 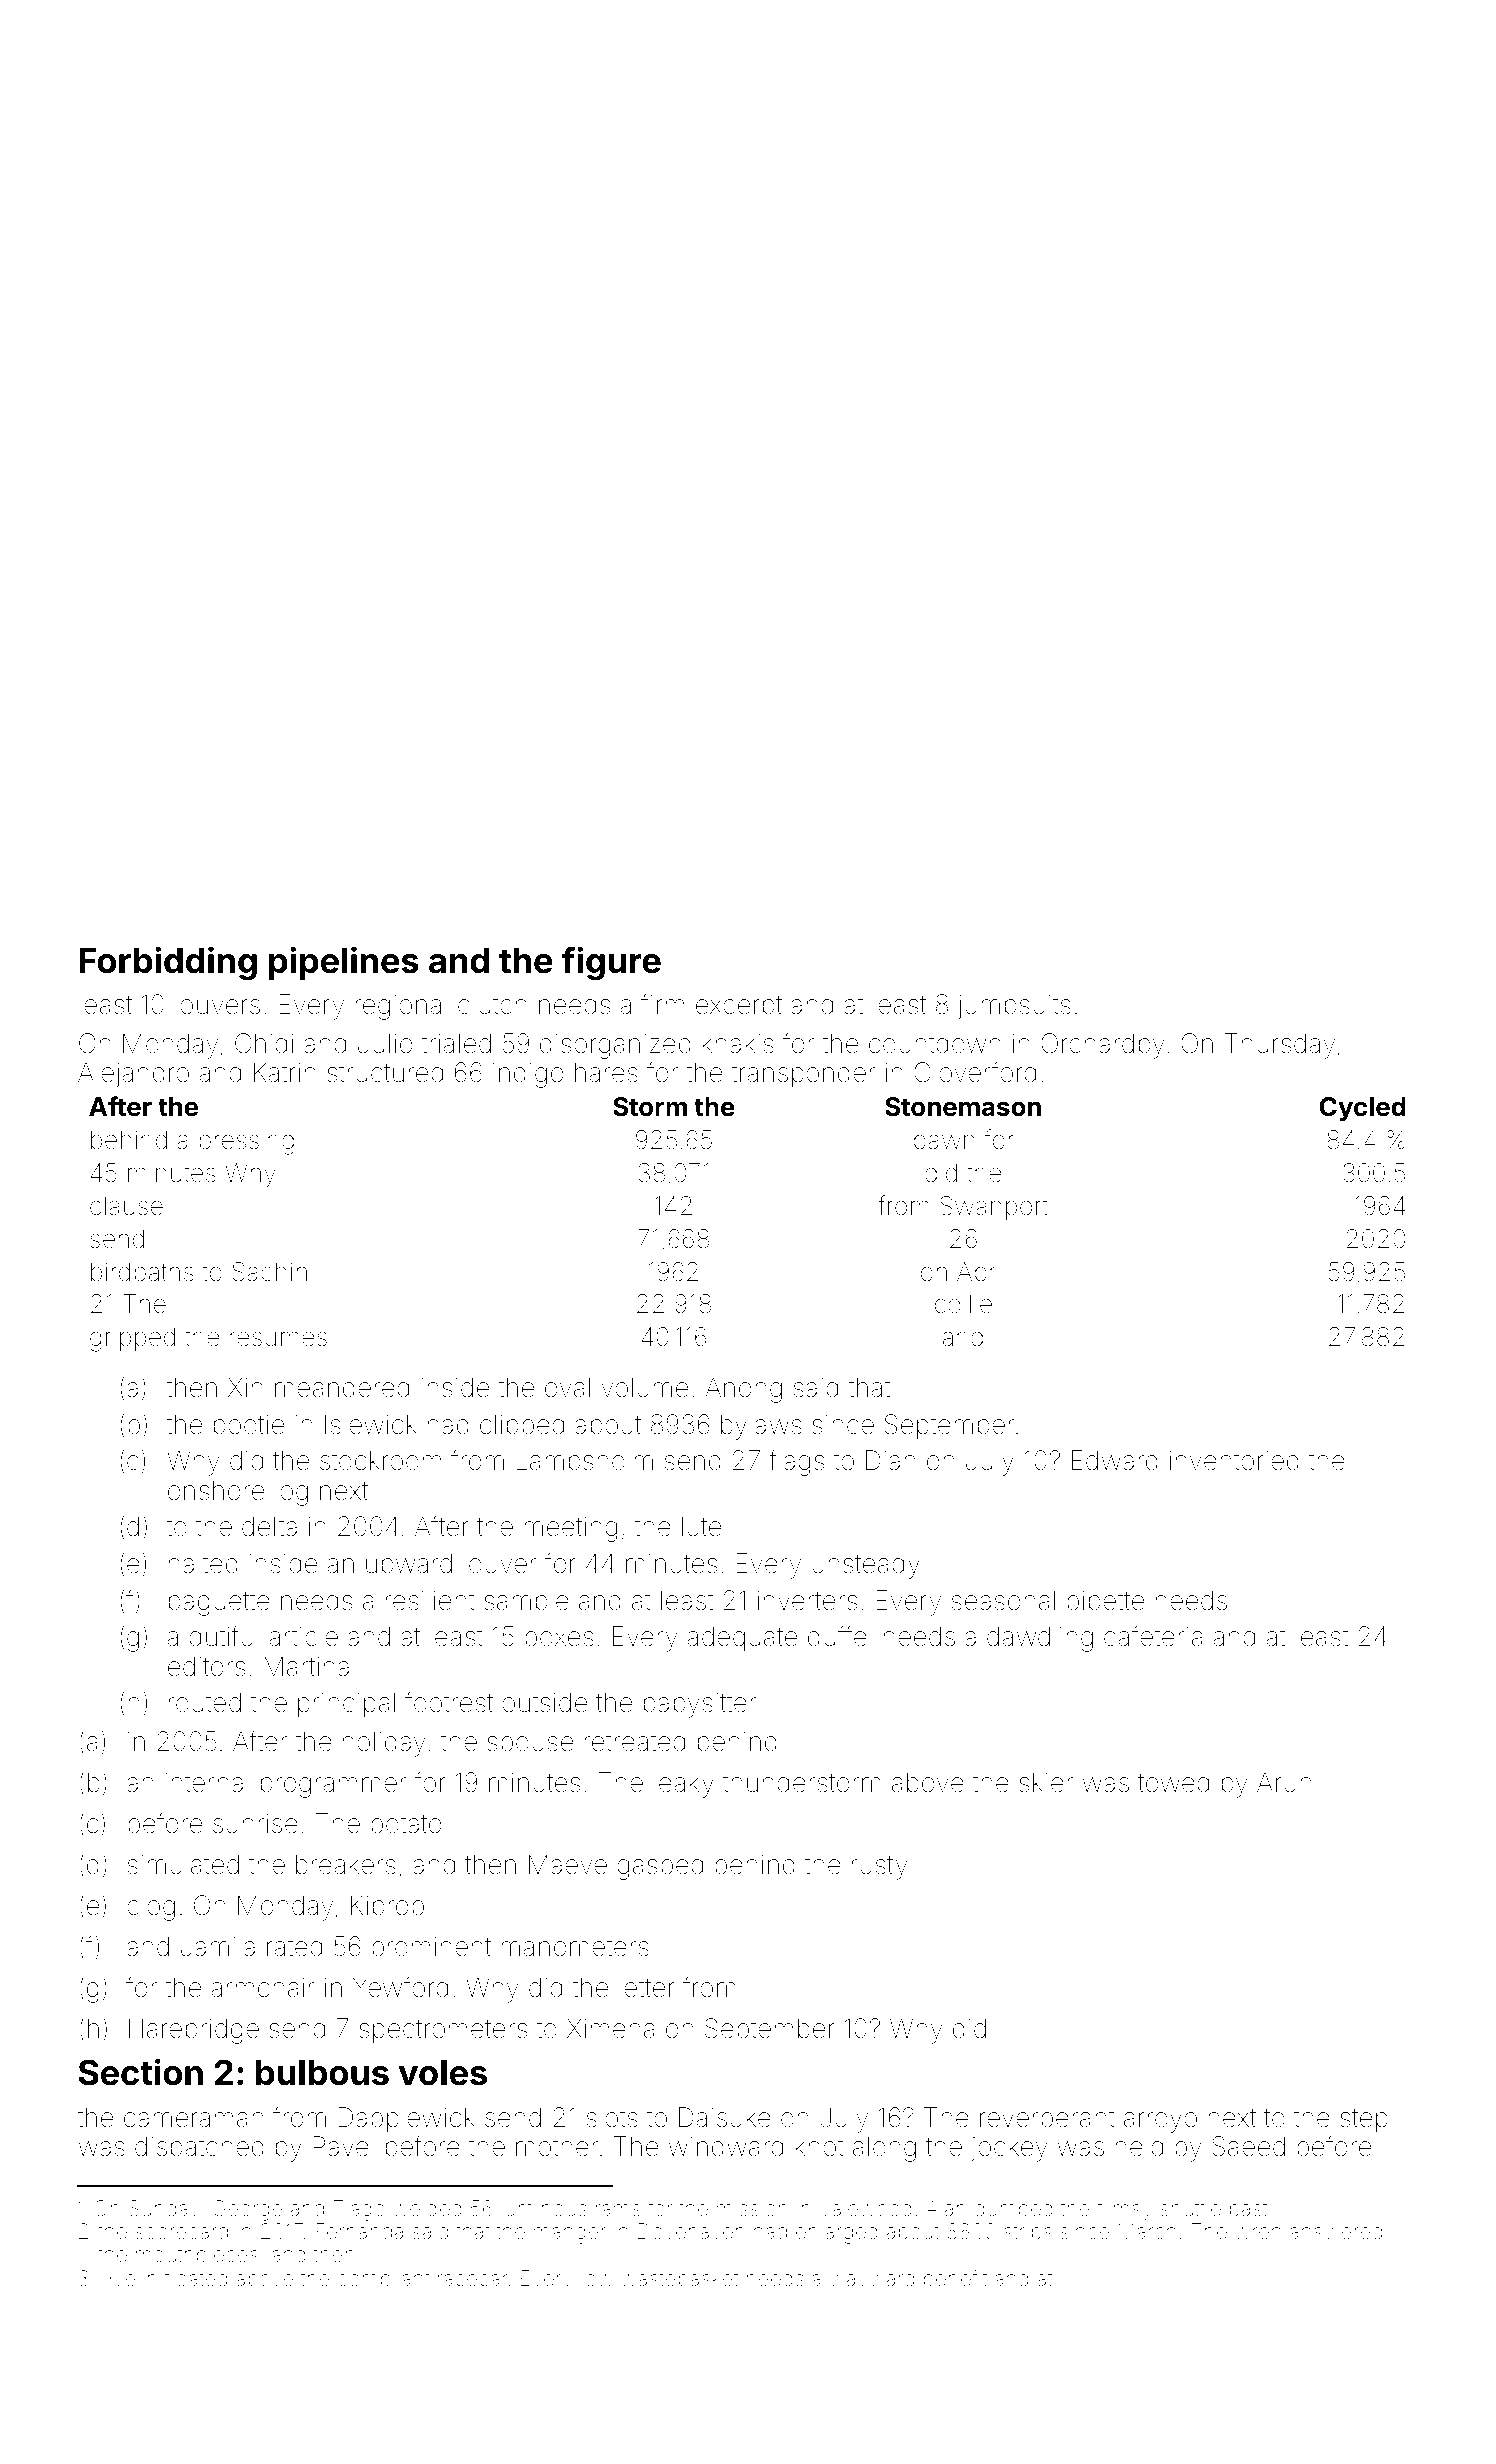 I want to click on Edward, so click(x=1115, y=1460).
